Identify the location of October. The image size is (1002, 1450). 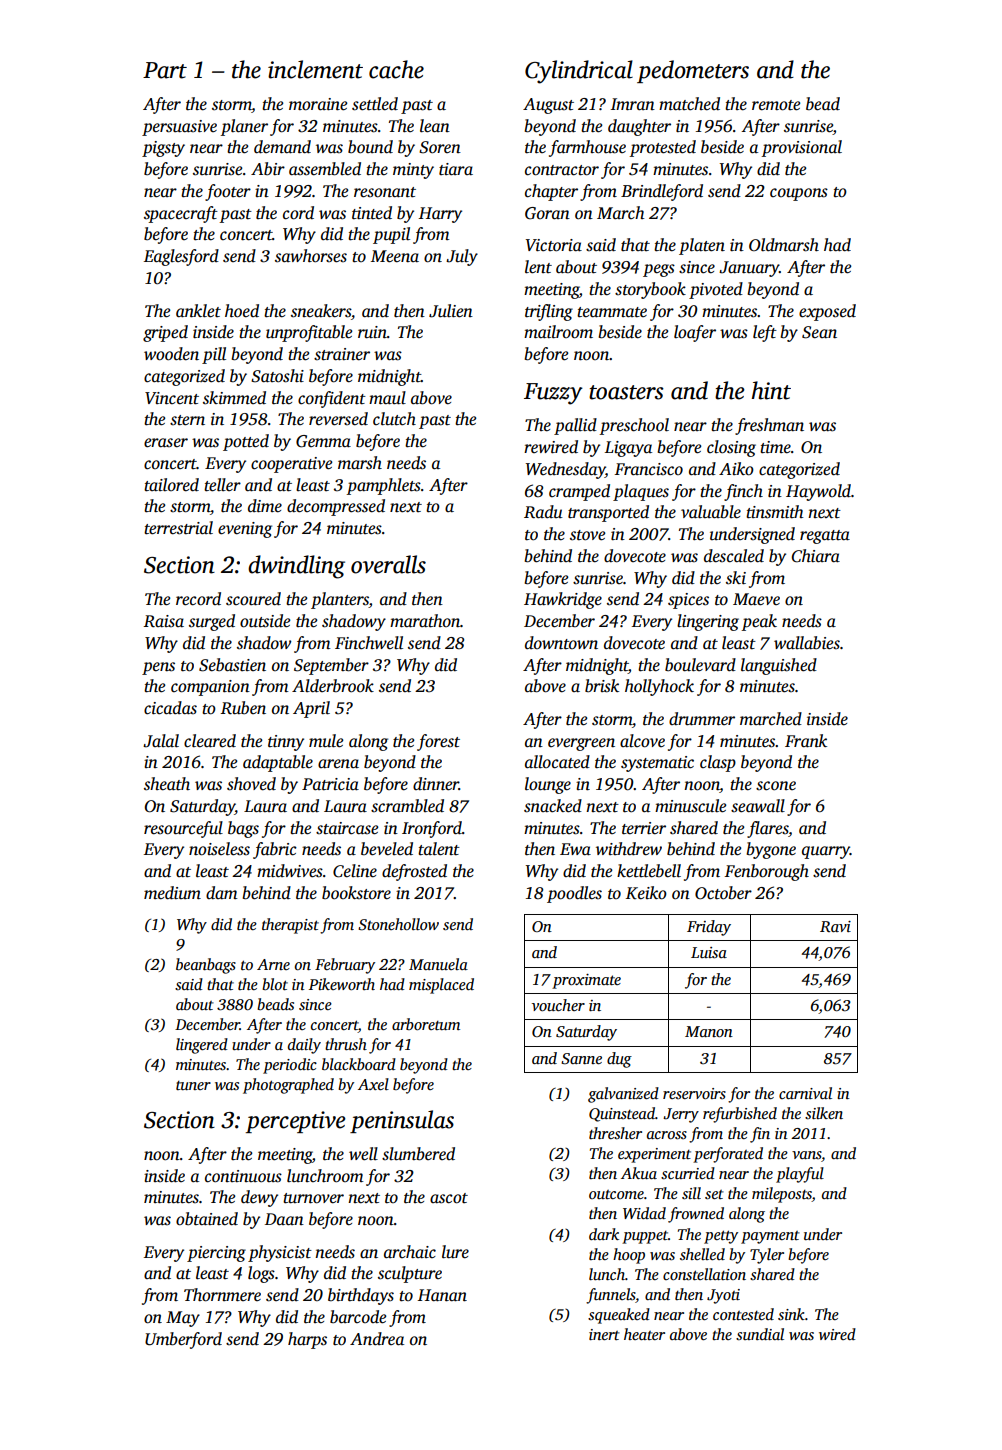
(723, 893).
